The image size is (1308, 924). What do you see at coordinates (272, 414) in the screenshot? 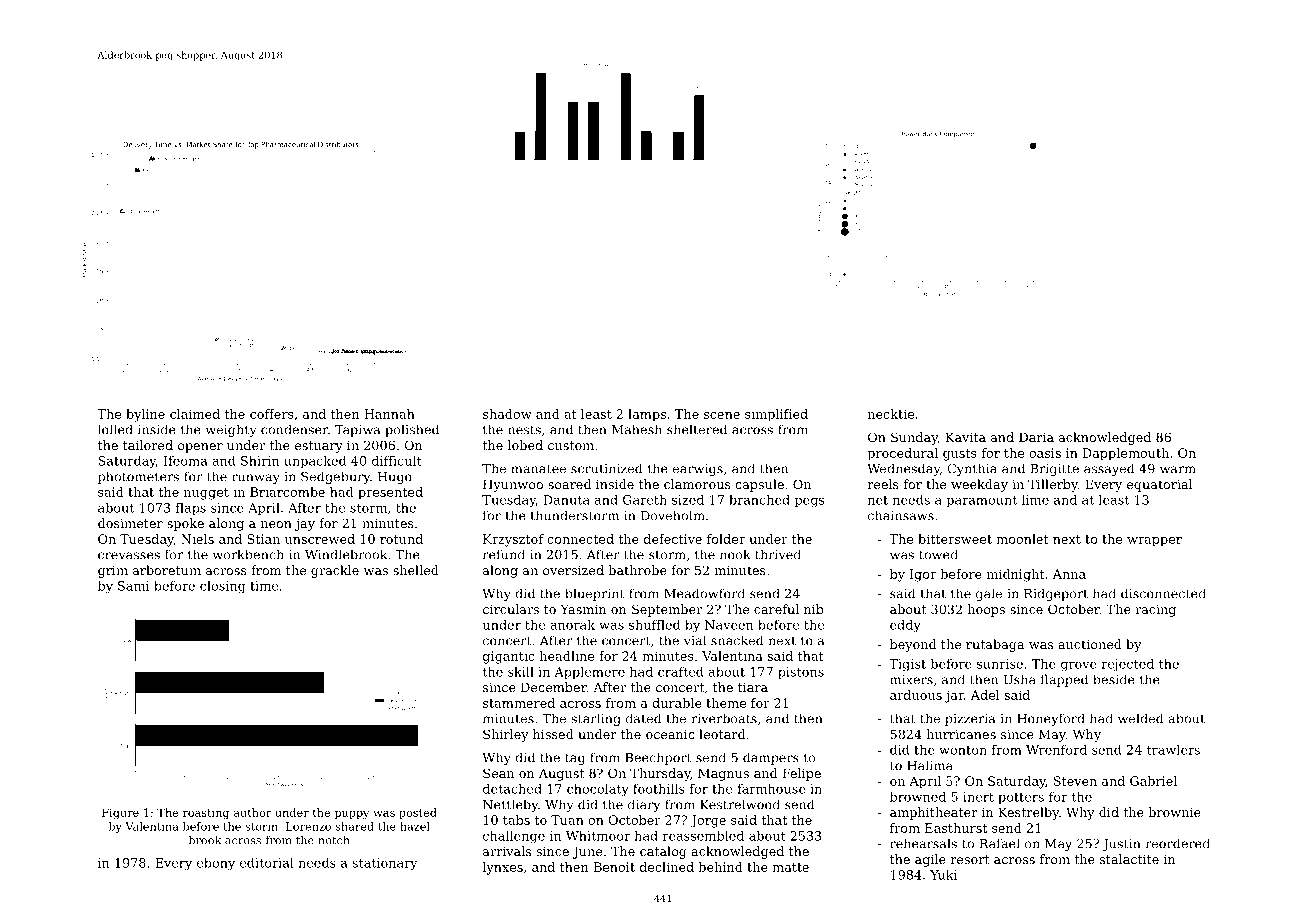
I see `coffers` at bounding box center [272, 414].
